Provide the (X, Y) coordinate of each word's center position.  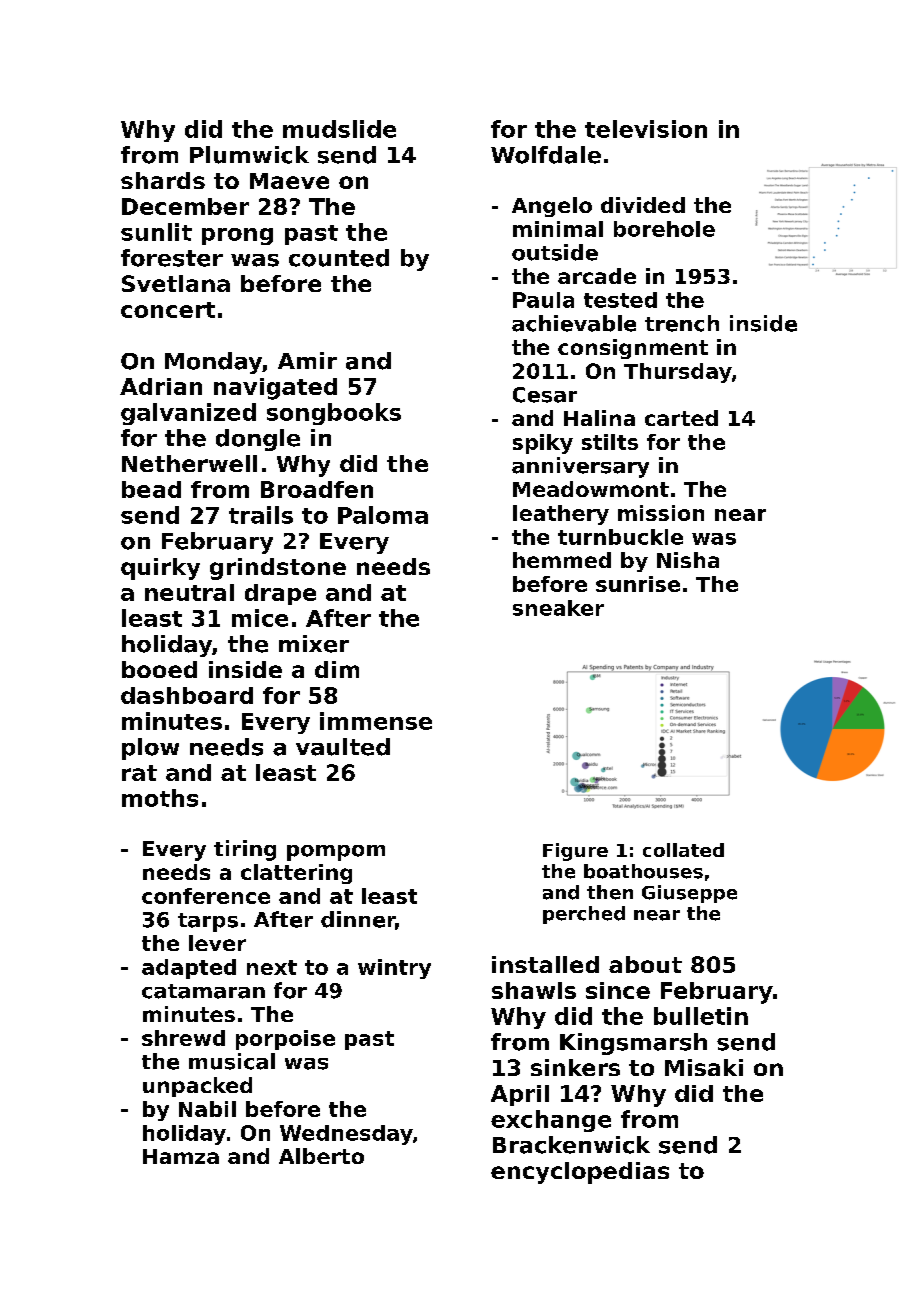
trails (261, 515)
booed (159, 669)
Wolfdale (546, 155)
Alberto (321, 1156)
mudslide (339, 129)
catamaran (203, 991)
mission (661, 513)
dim (337, 669)
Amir (307, 360)
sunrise (638, 584)
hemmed (562, 560)
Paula (543, 300)
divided (643, 205)
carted (681, 418)
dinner (358, 919)
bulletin (701, 1016)
